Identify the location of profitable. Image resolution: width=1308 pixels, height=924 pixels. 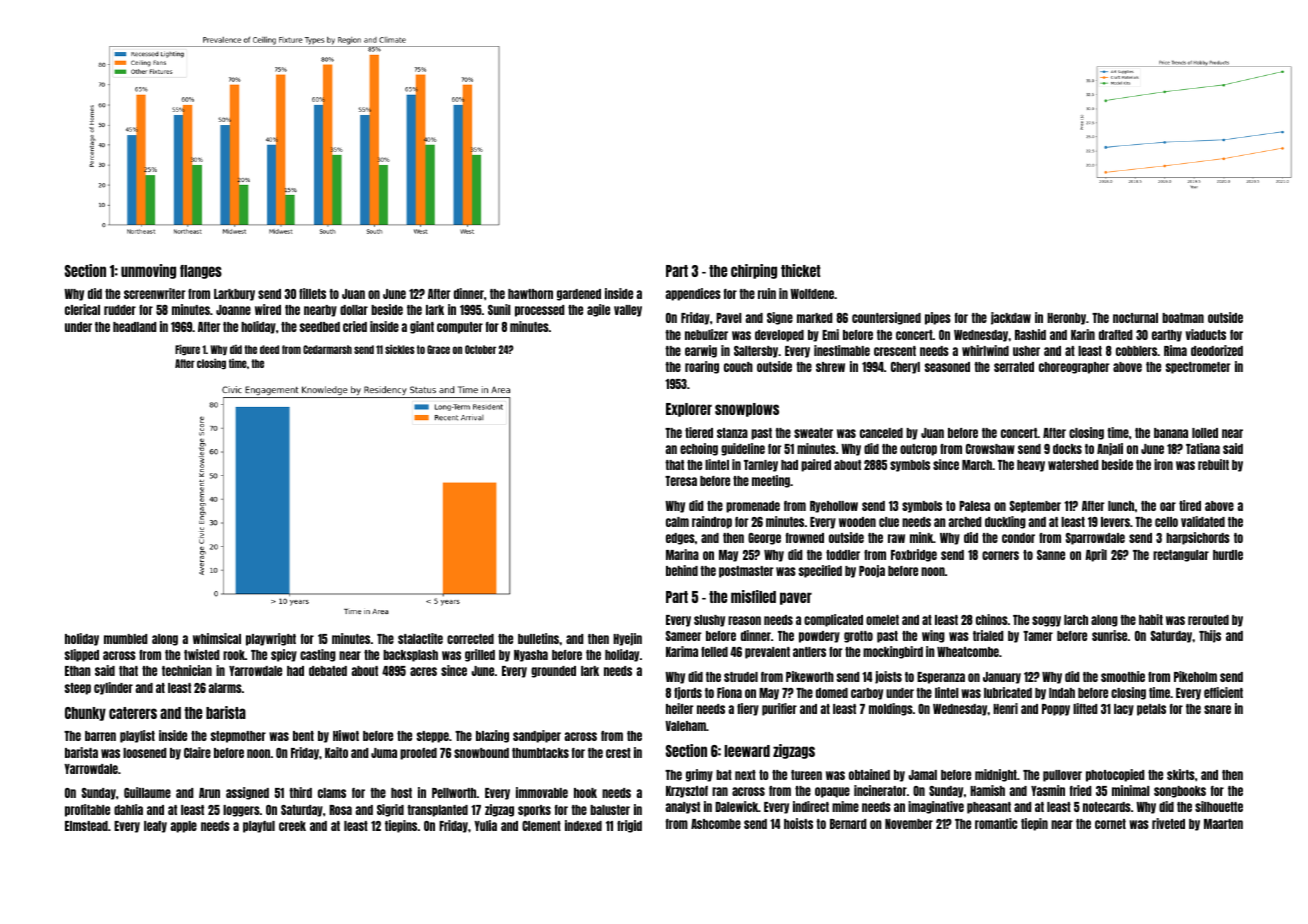
(87, 810).
